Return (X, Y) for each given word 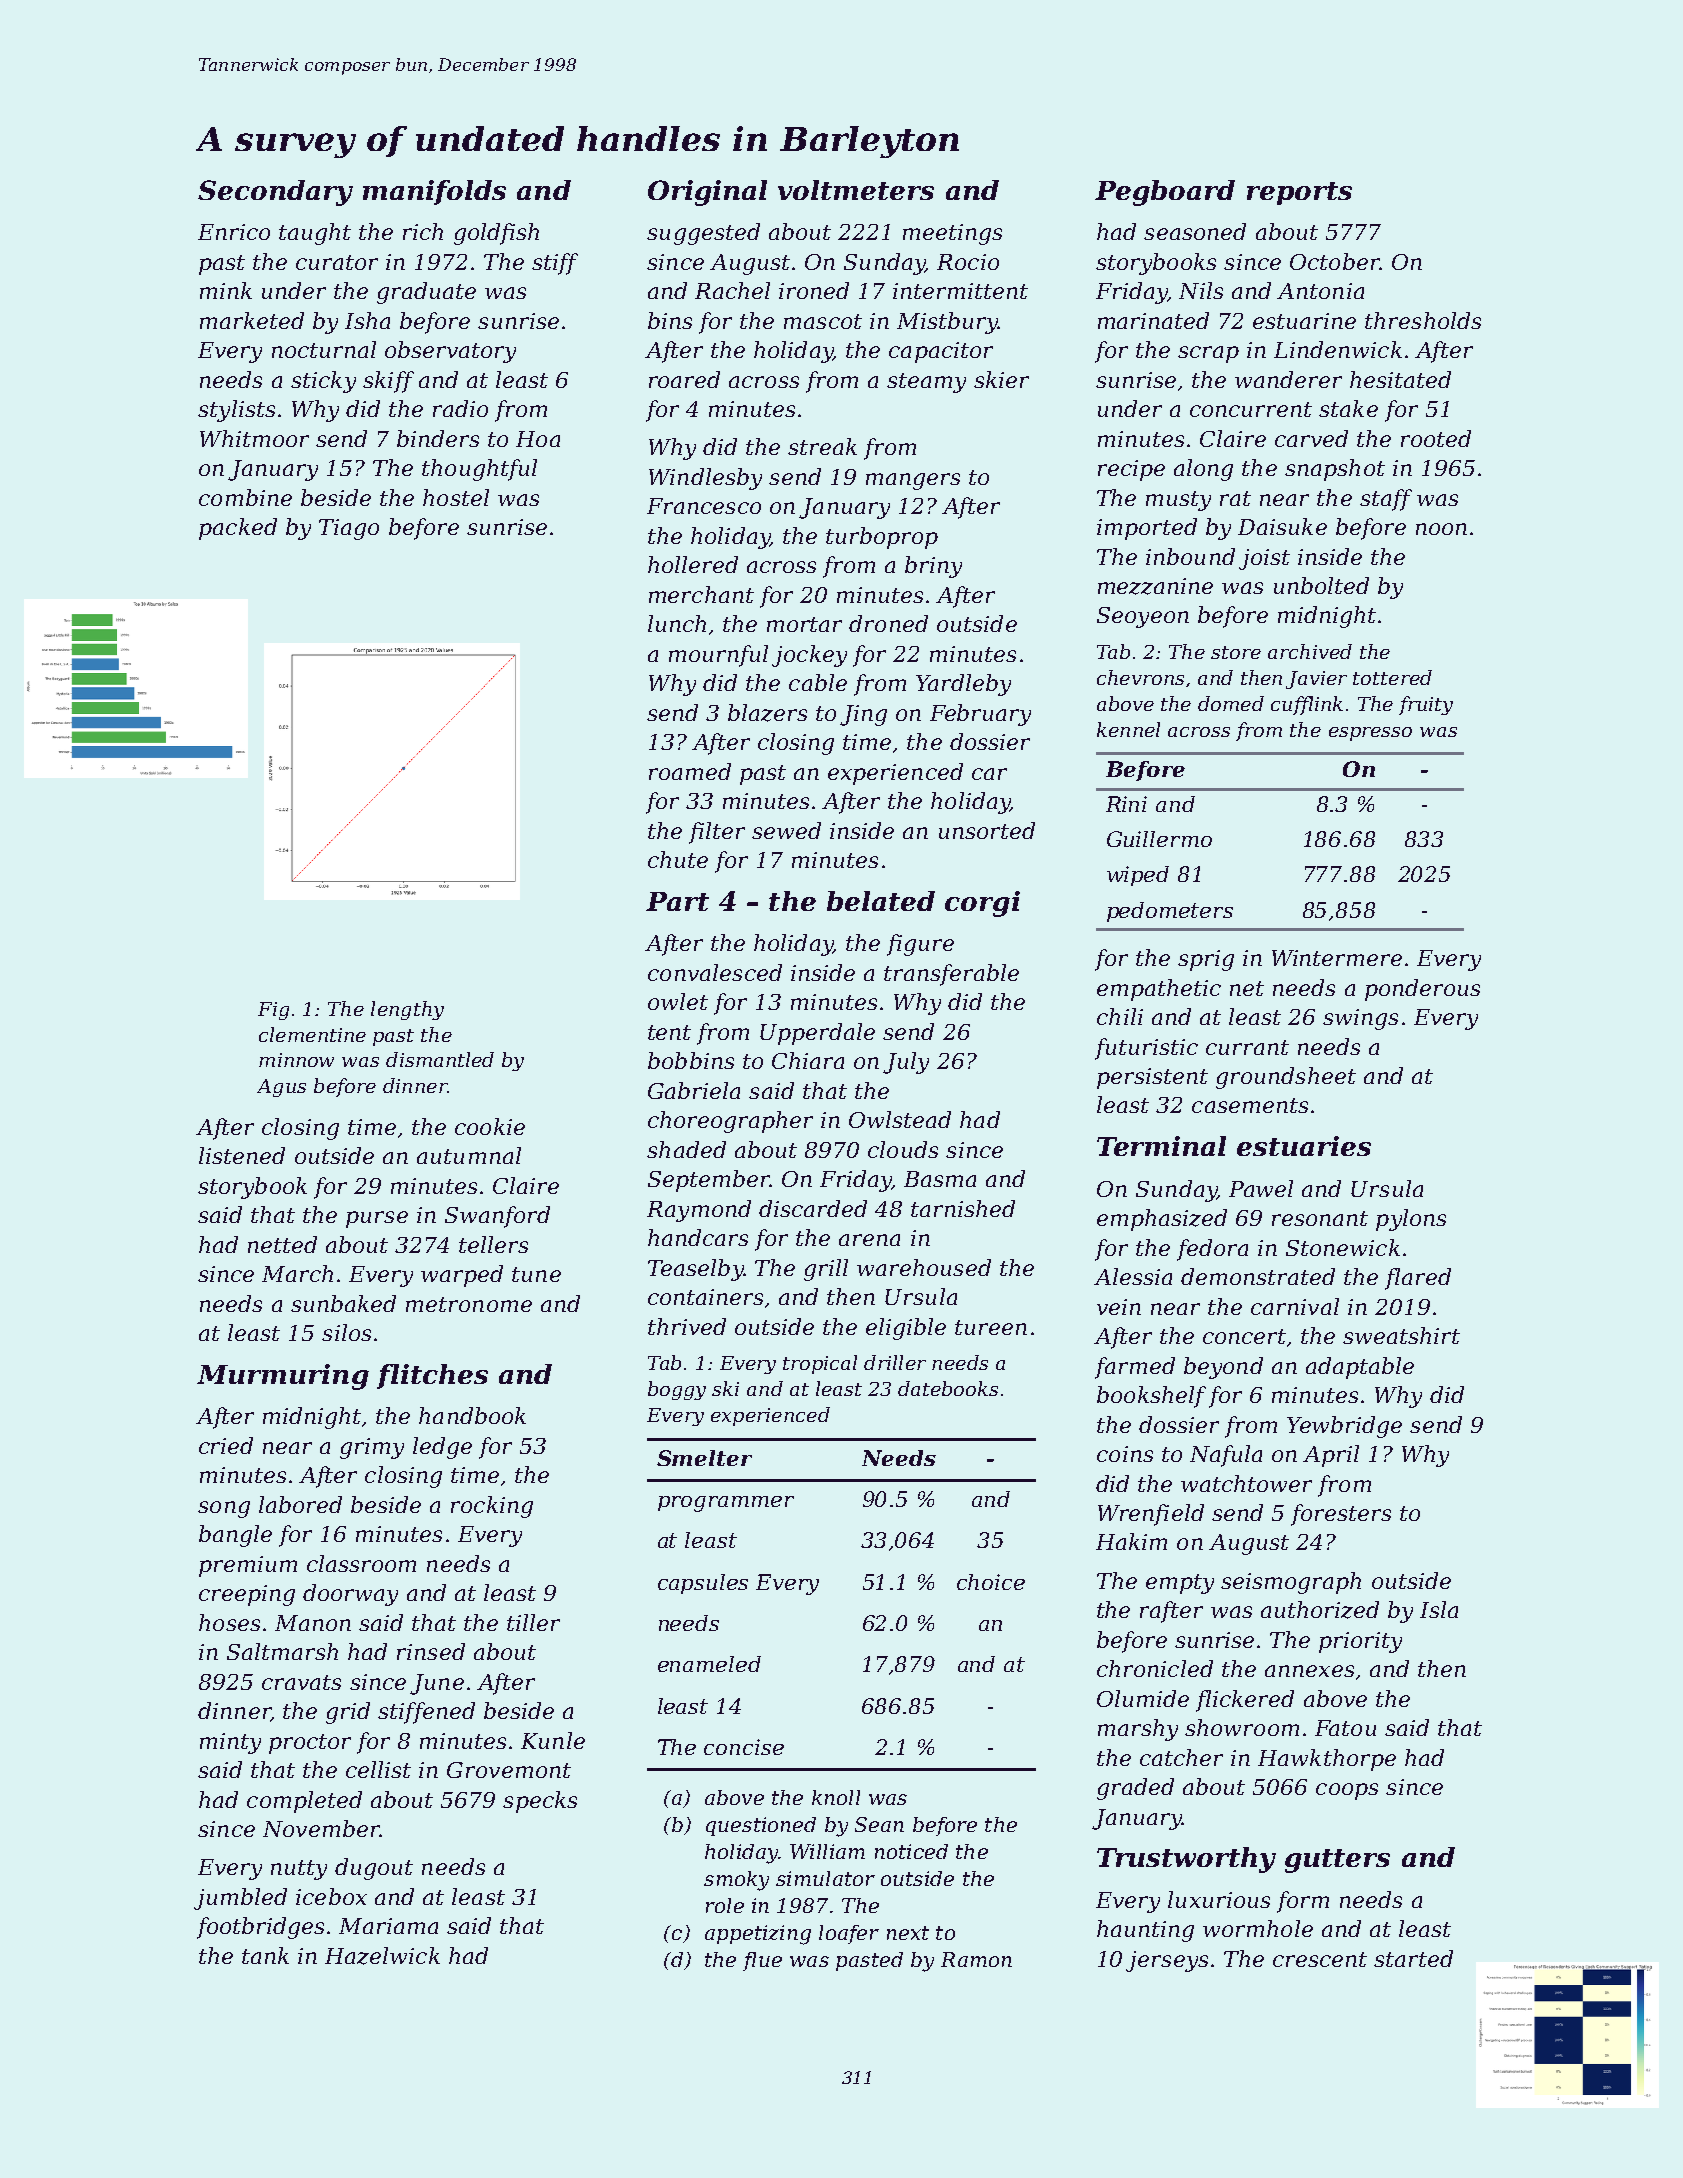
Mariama (388, 1926)
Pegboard (1165, 193)
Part (677, 901)
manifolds (434, 192)
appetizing (758, 1935)
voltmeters (856, 190)
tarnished (963, 1208)
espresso (1370, 734)
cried (226, 1445)
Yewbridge (1344, 1427)
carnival (1295, 1306)
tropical (820, 1364)
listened (242, 1155)
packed (238, 529)
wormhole (1258, 1928)
